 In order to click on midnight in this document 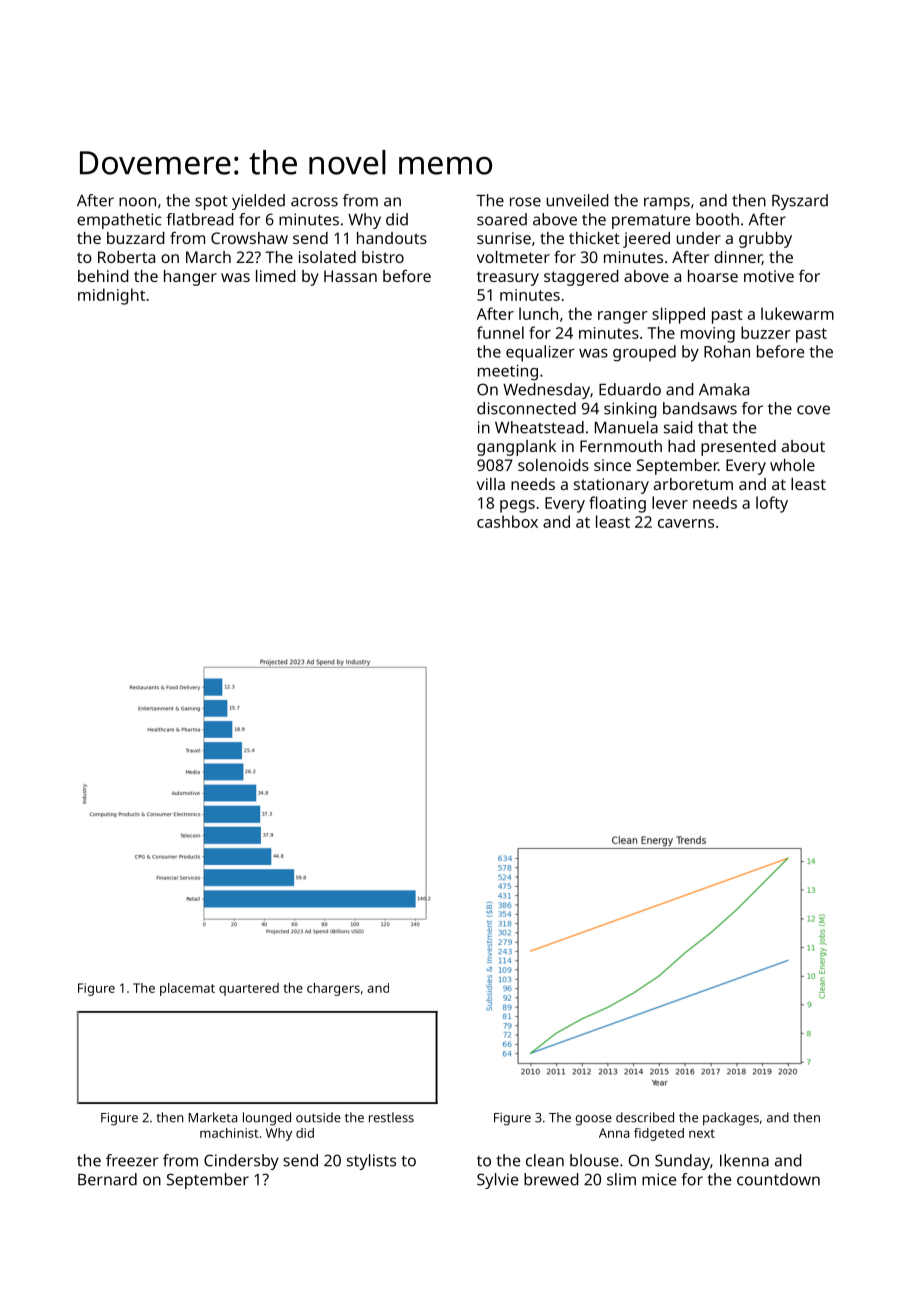, I will do `click(111, 296)`.
